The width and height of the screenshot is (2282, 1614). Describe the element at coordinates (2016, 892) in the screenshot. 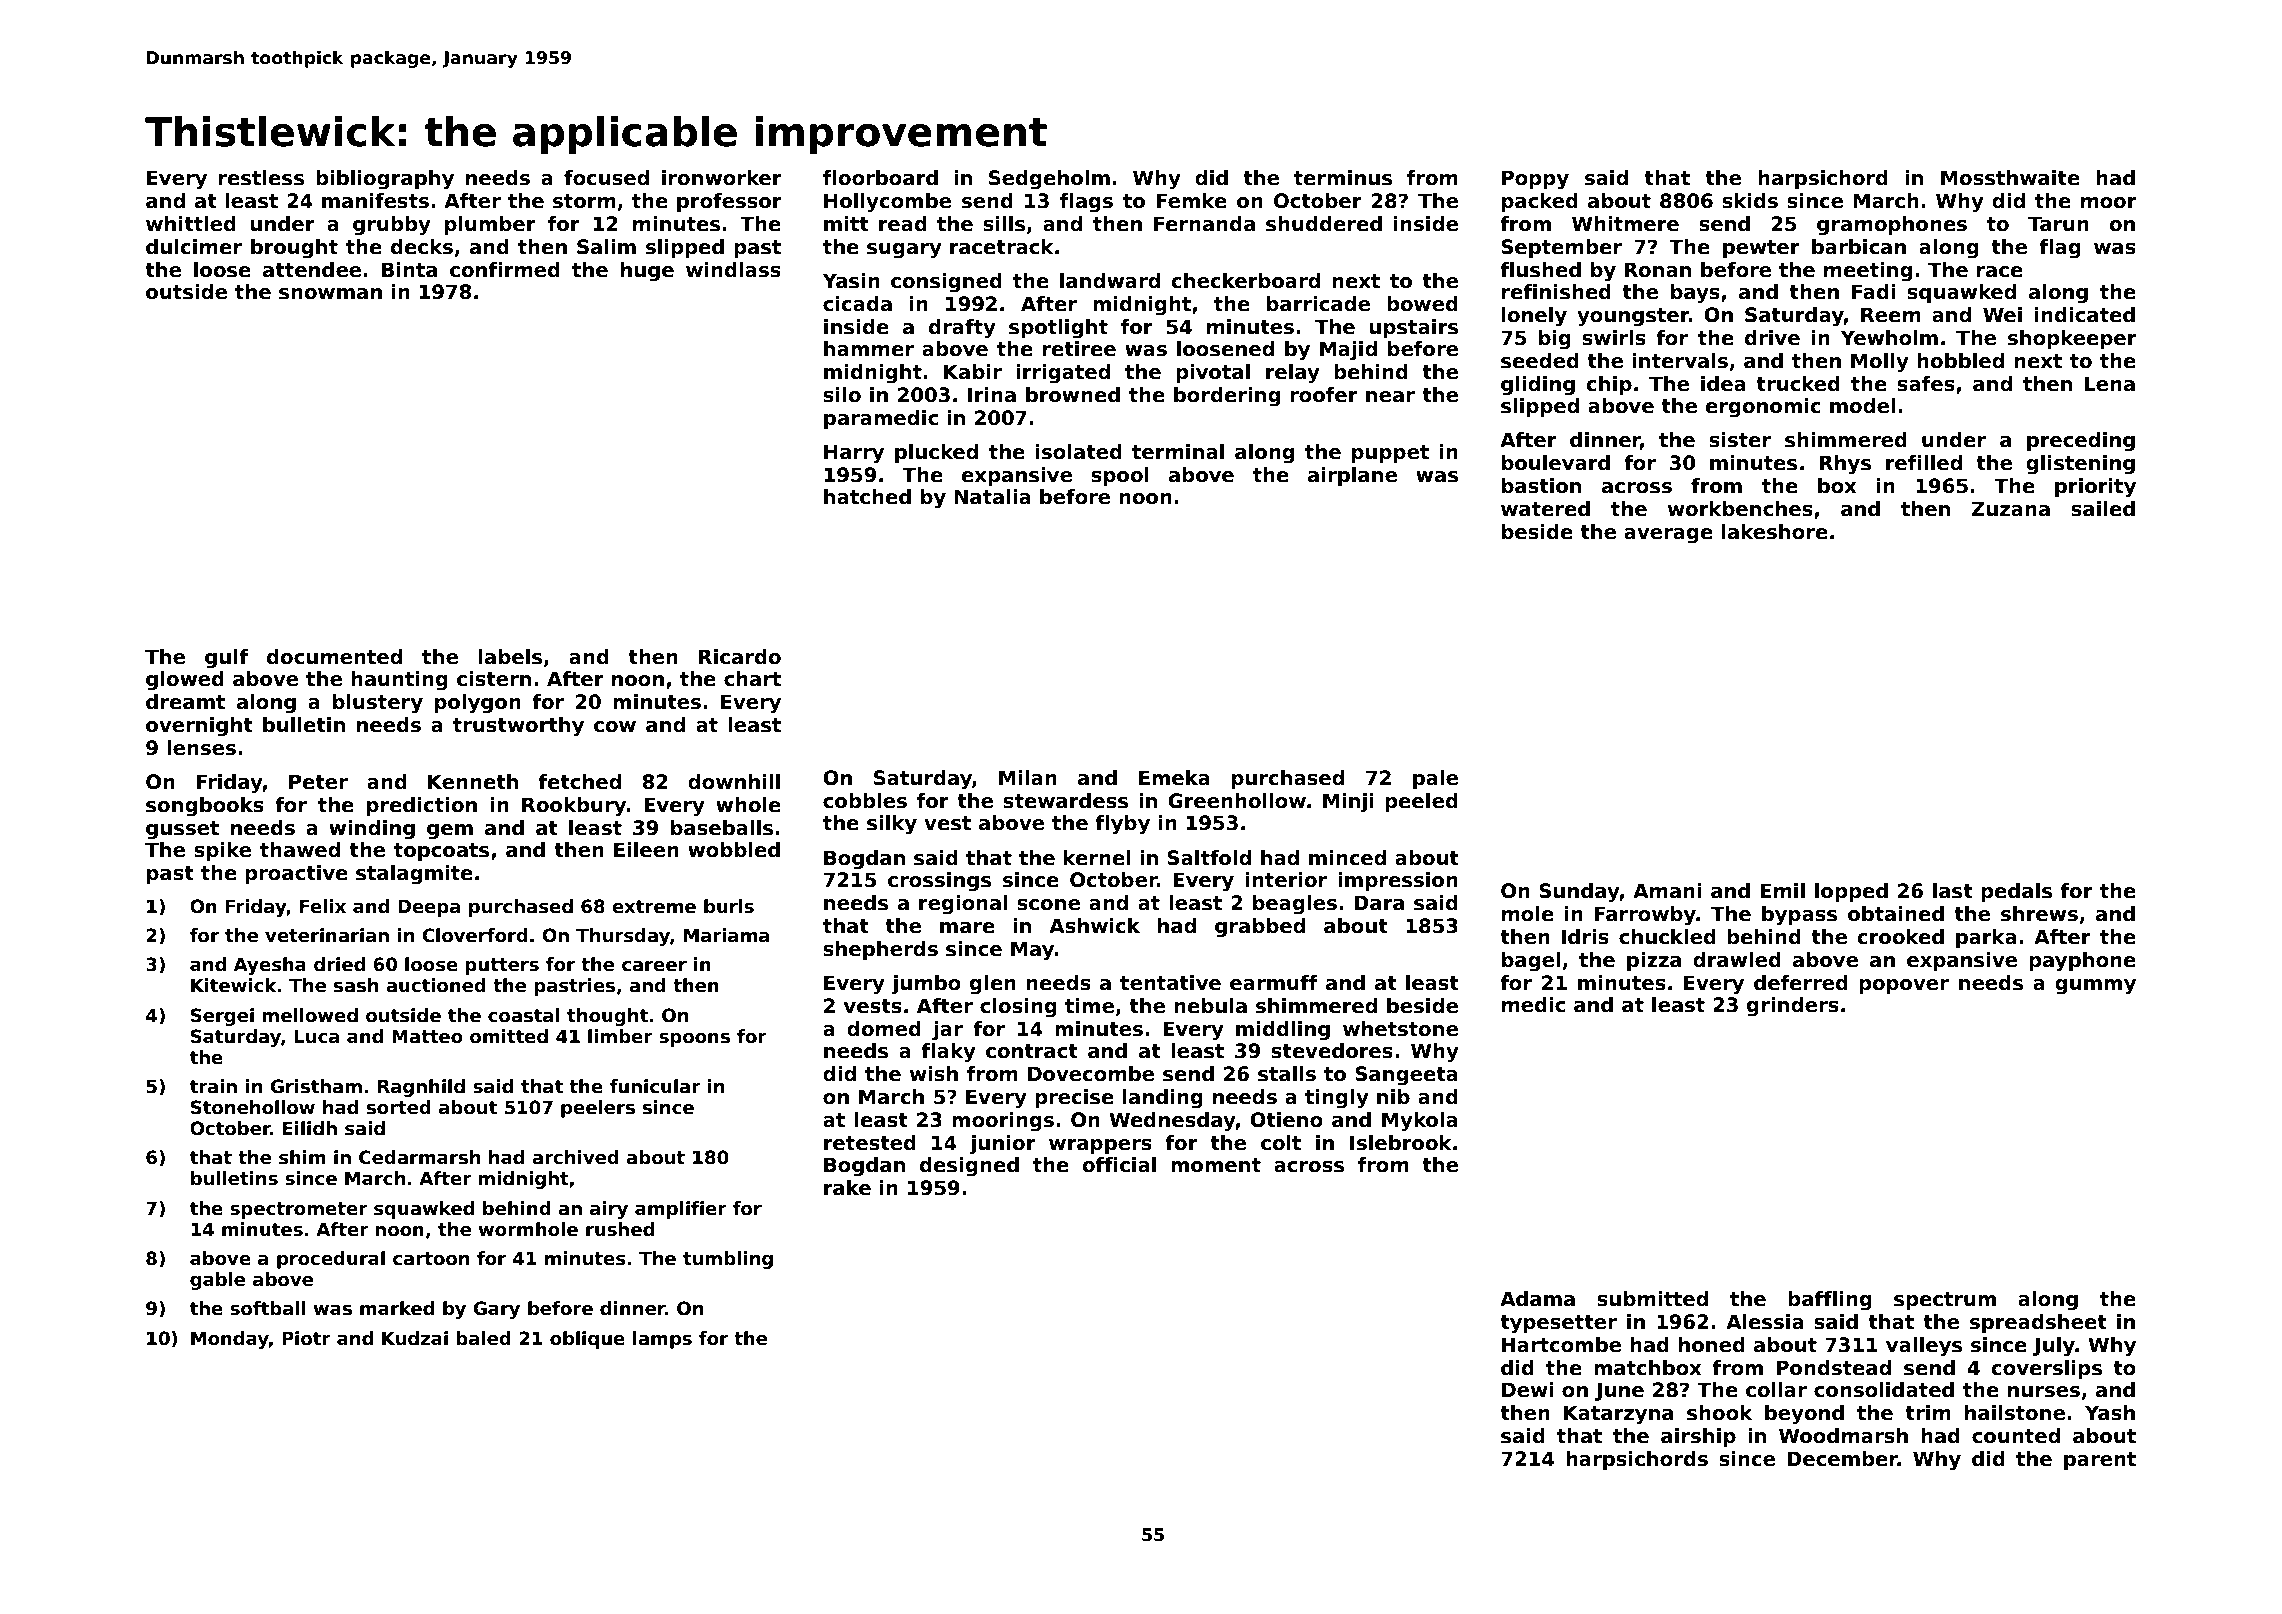

I see `pedals` at that location.
